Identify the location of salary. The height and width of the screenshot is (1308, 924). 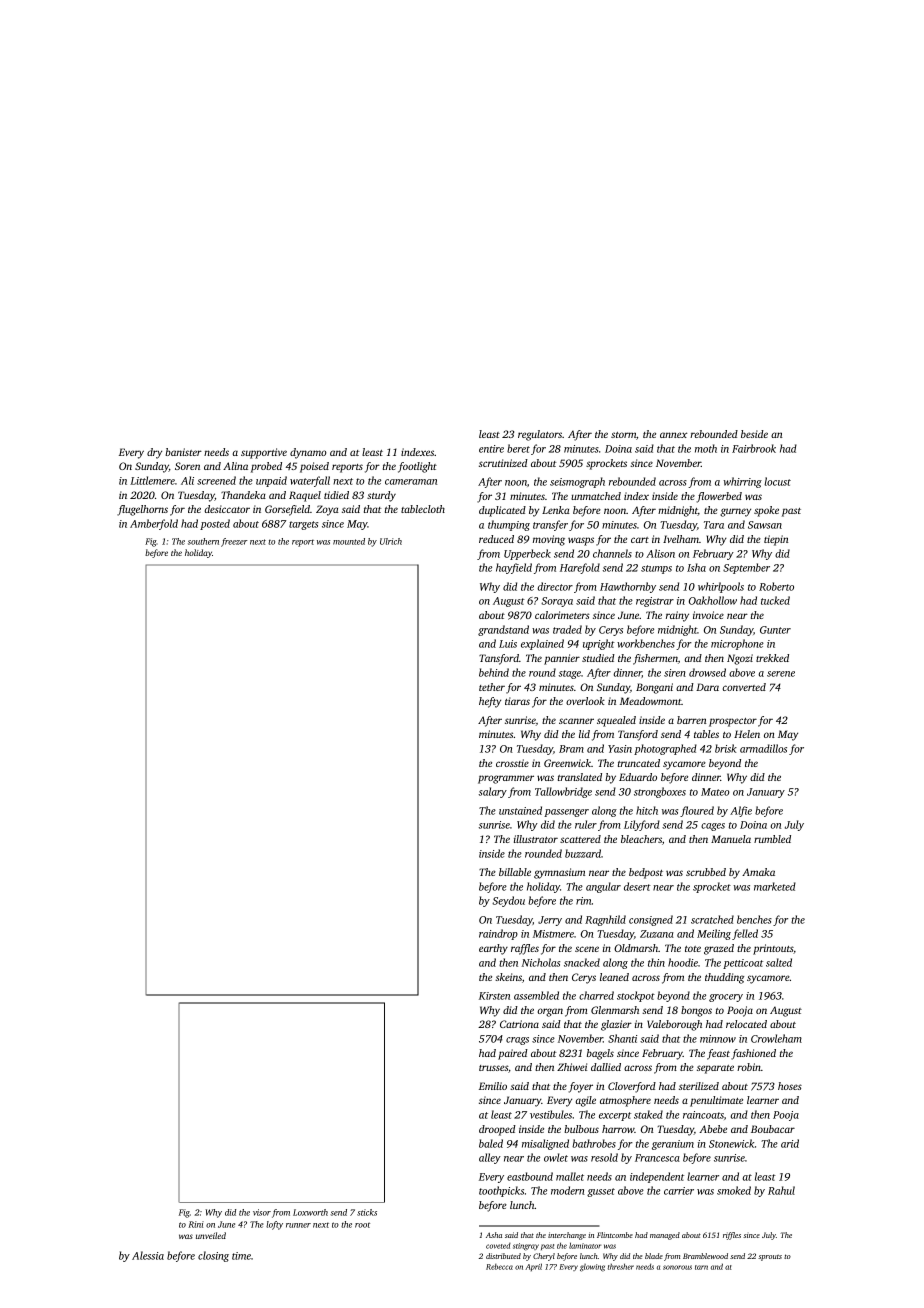
(493, 792).
